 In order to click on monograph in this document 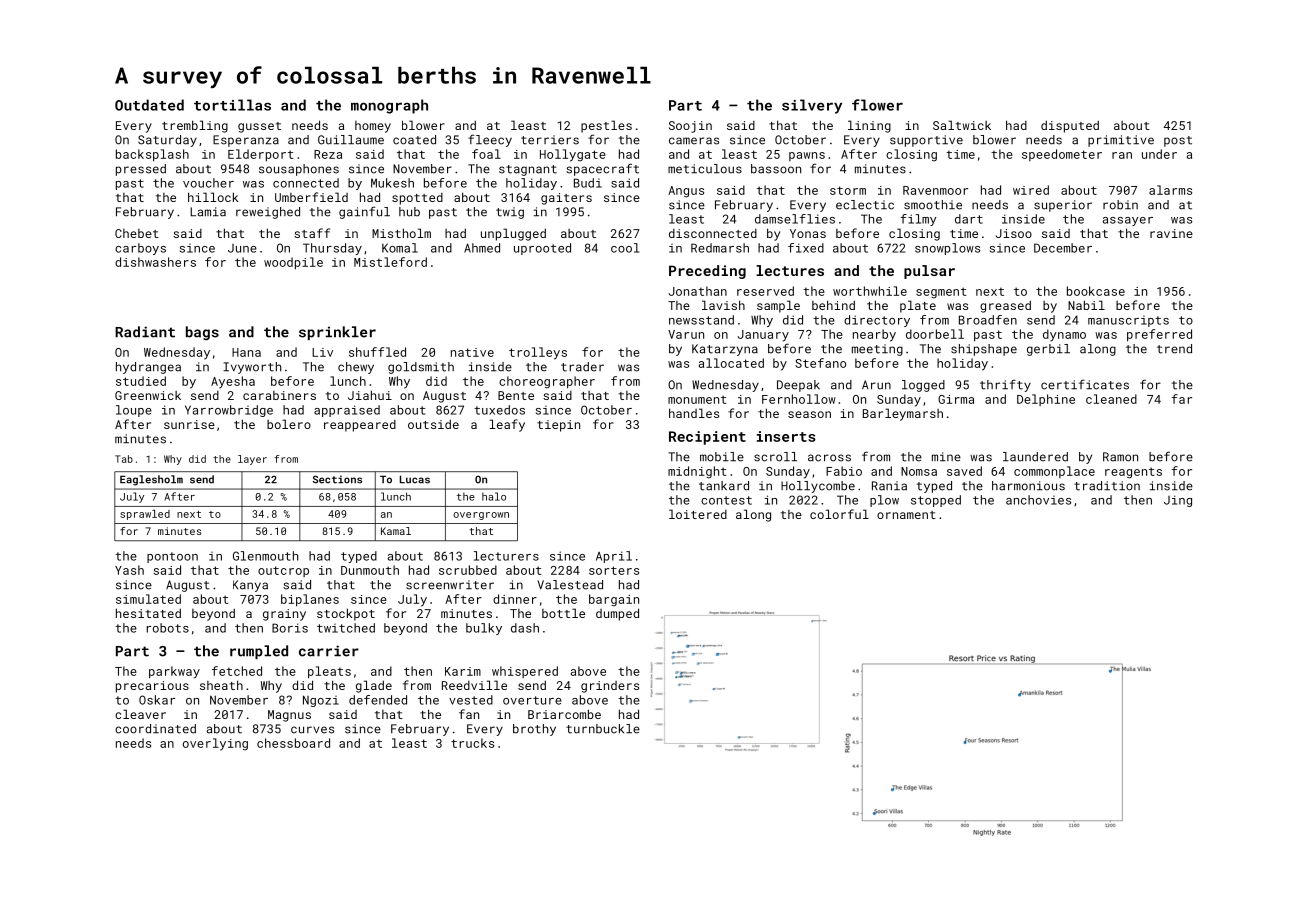, I will do `click(389, 106)`.
